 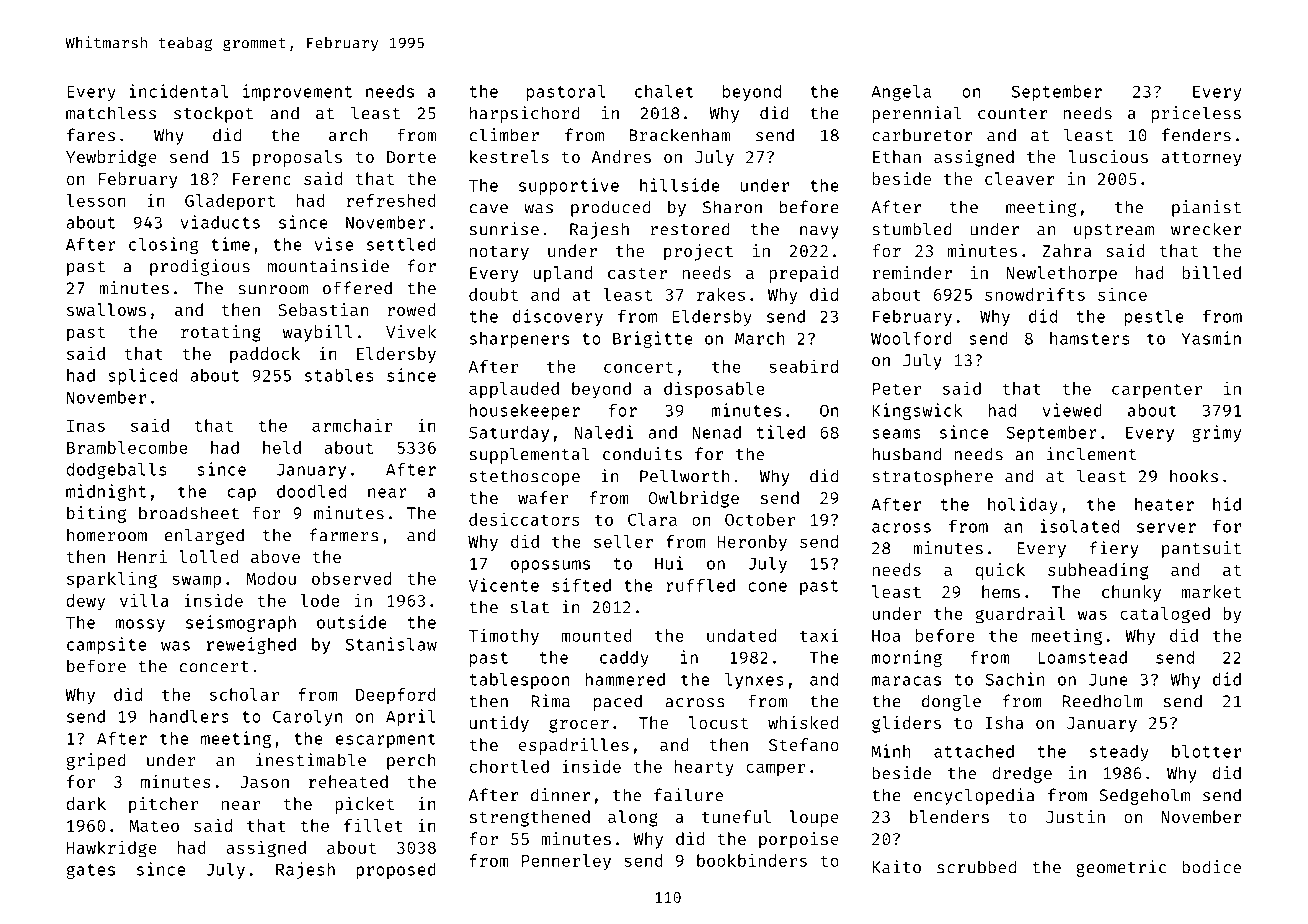 What do you see at coordinates (976, 867) in the image?
I see `scrubbed` at bounding box center [976, 867].
